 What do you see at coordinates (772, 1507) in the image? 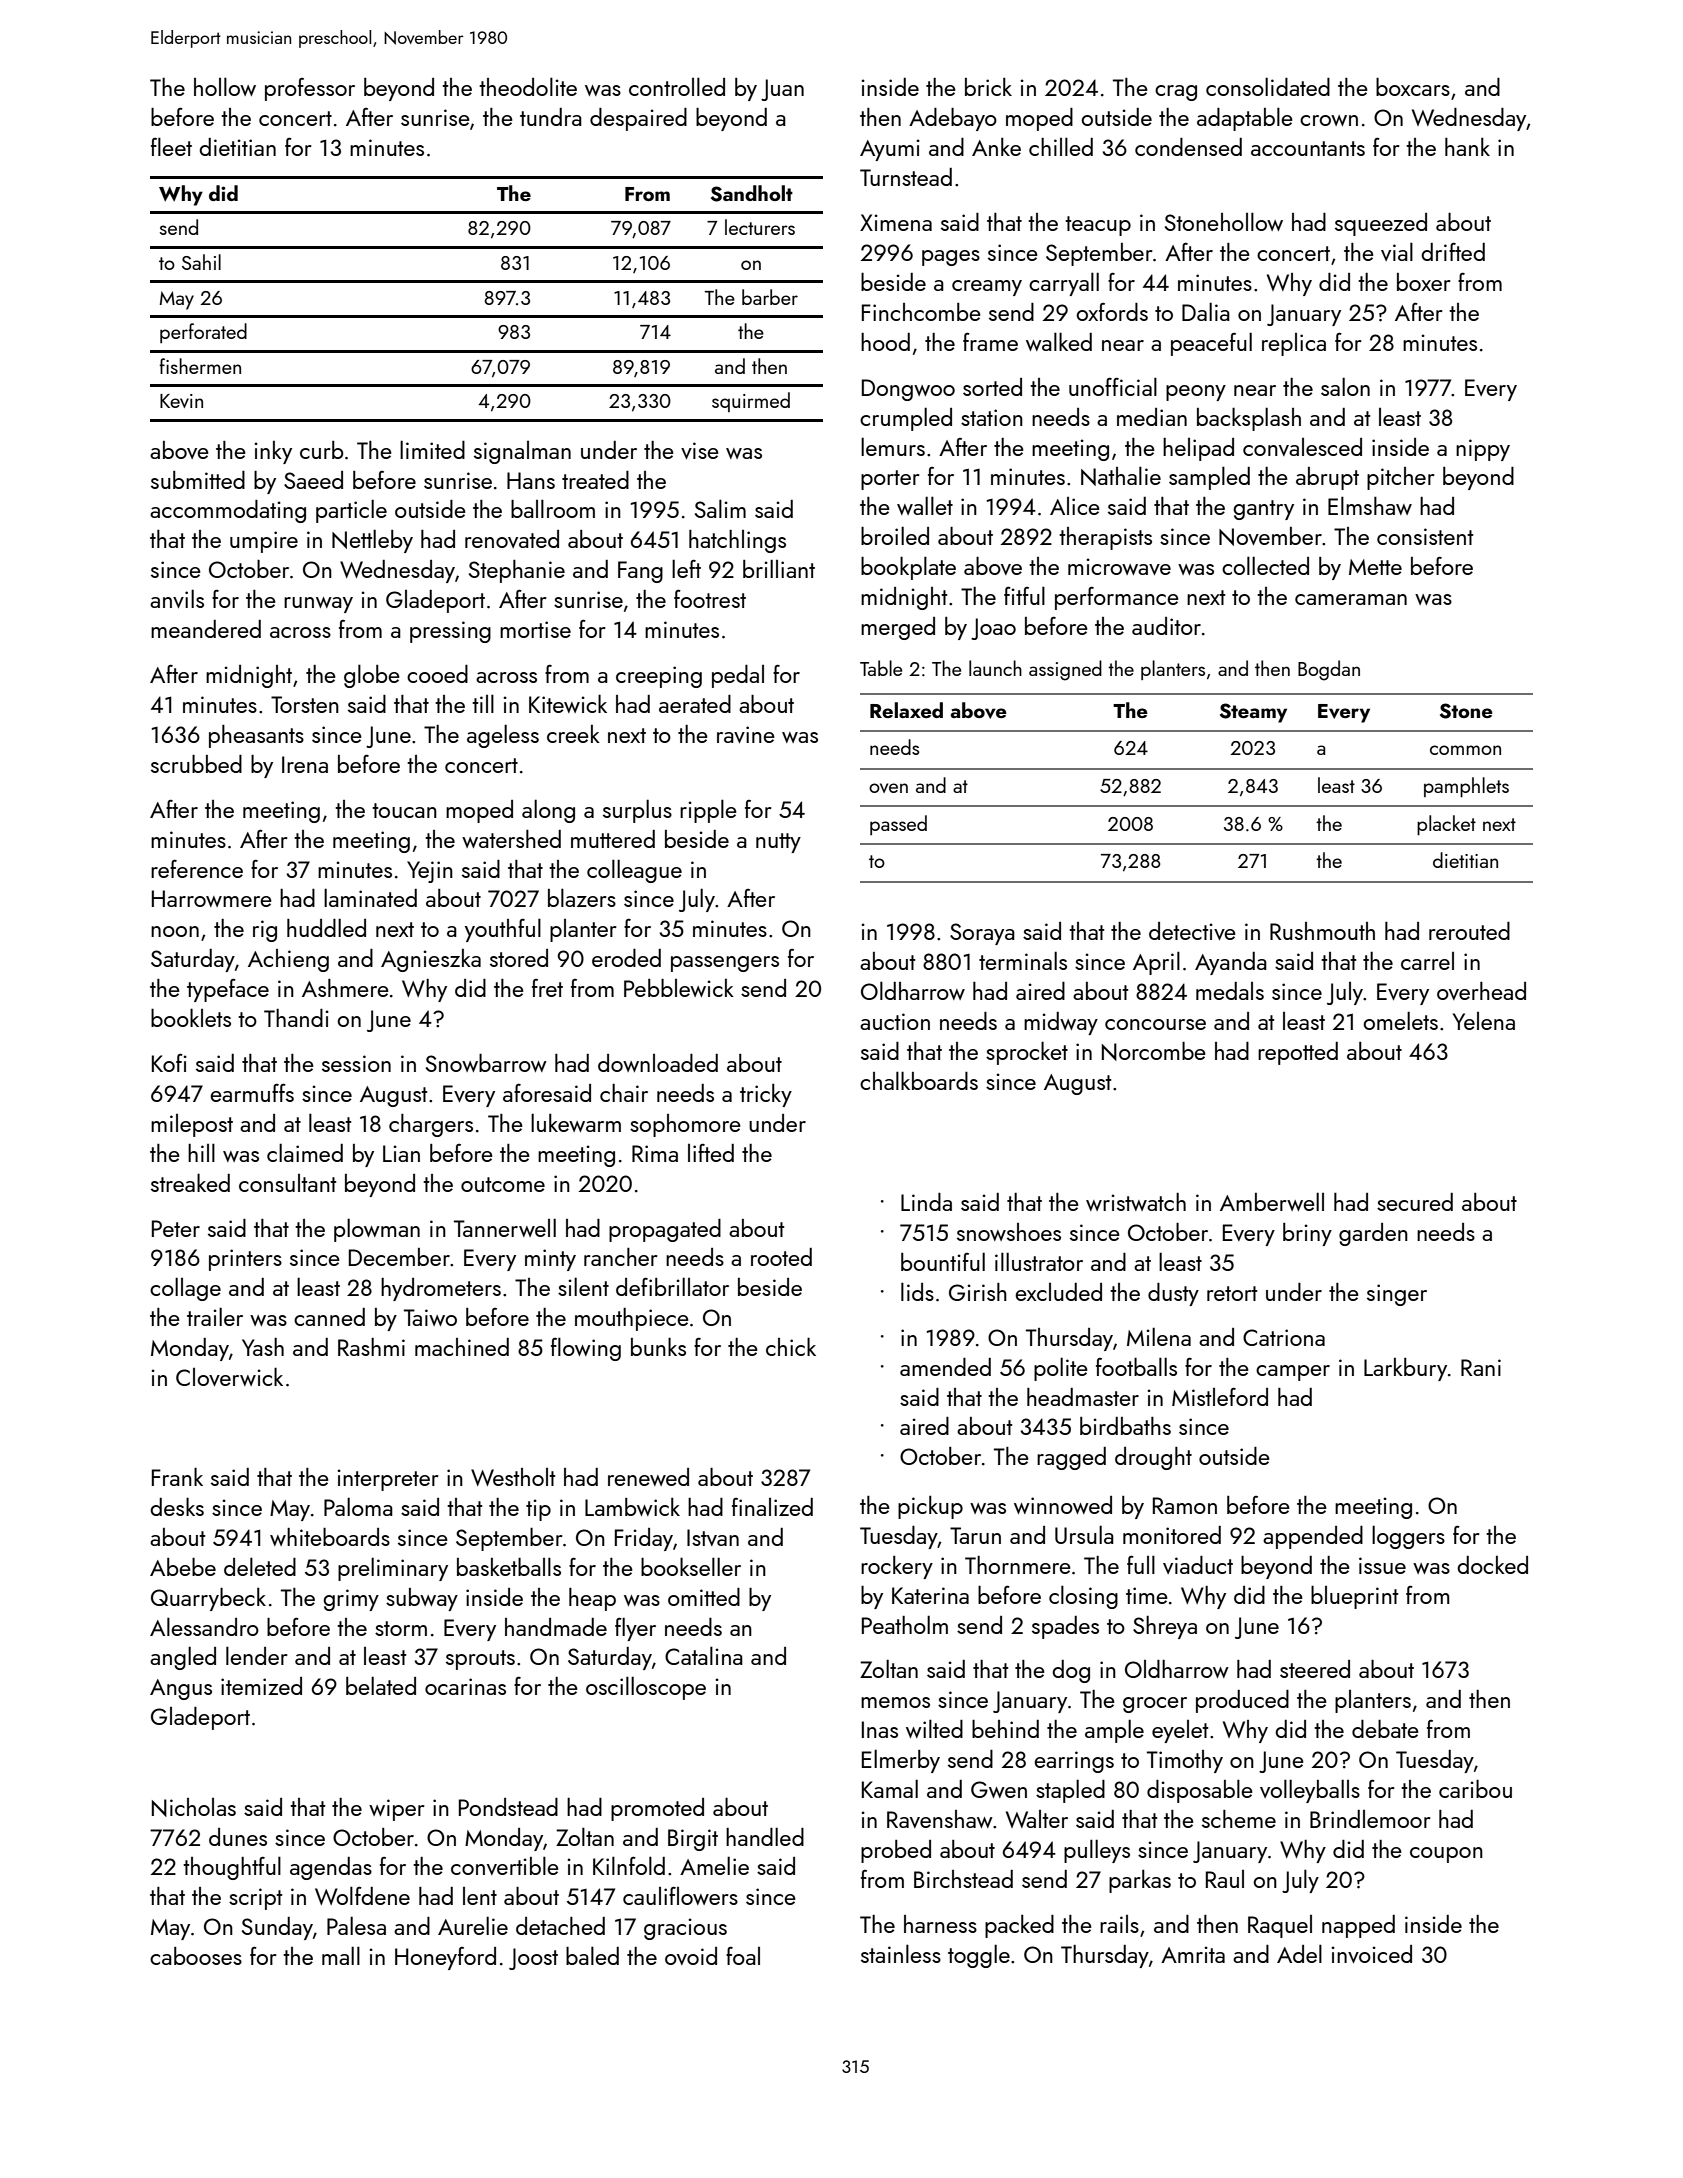
I see `finalized` at bounding box center [772, 1507].
